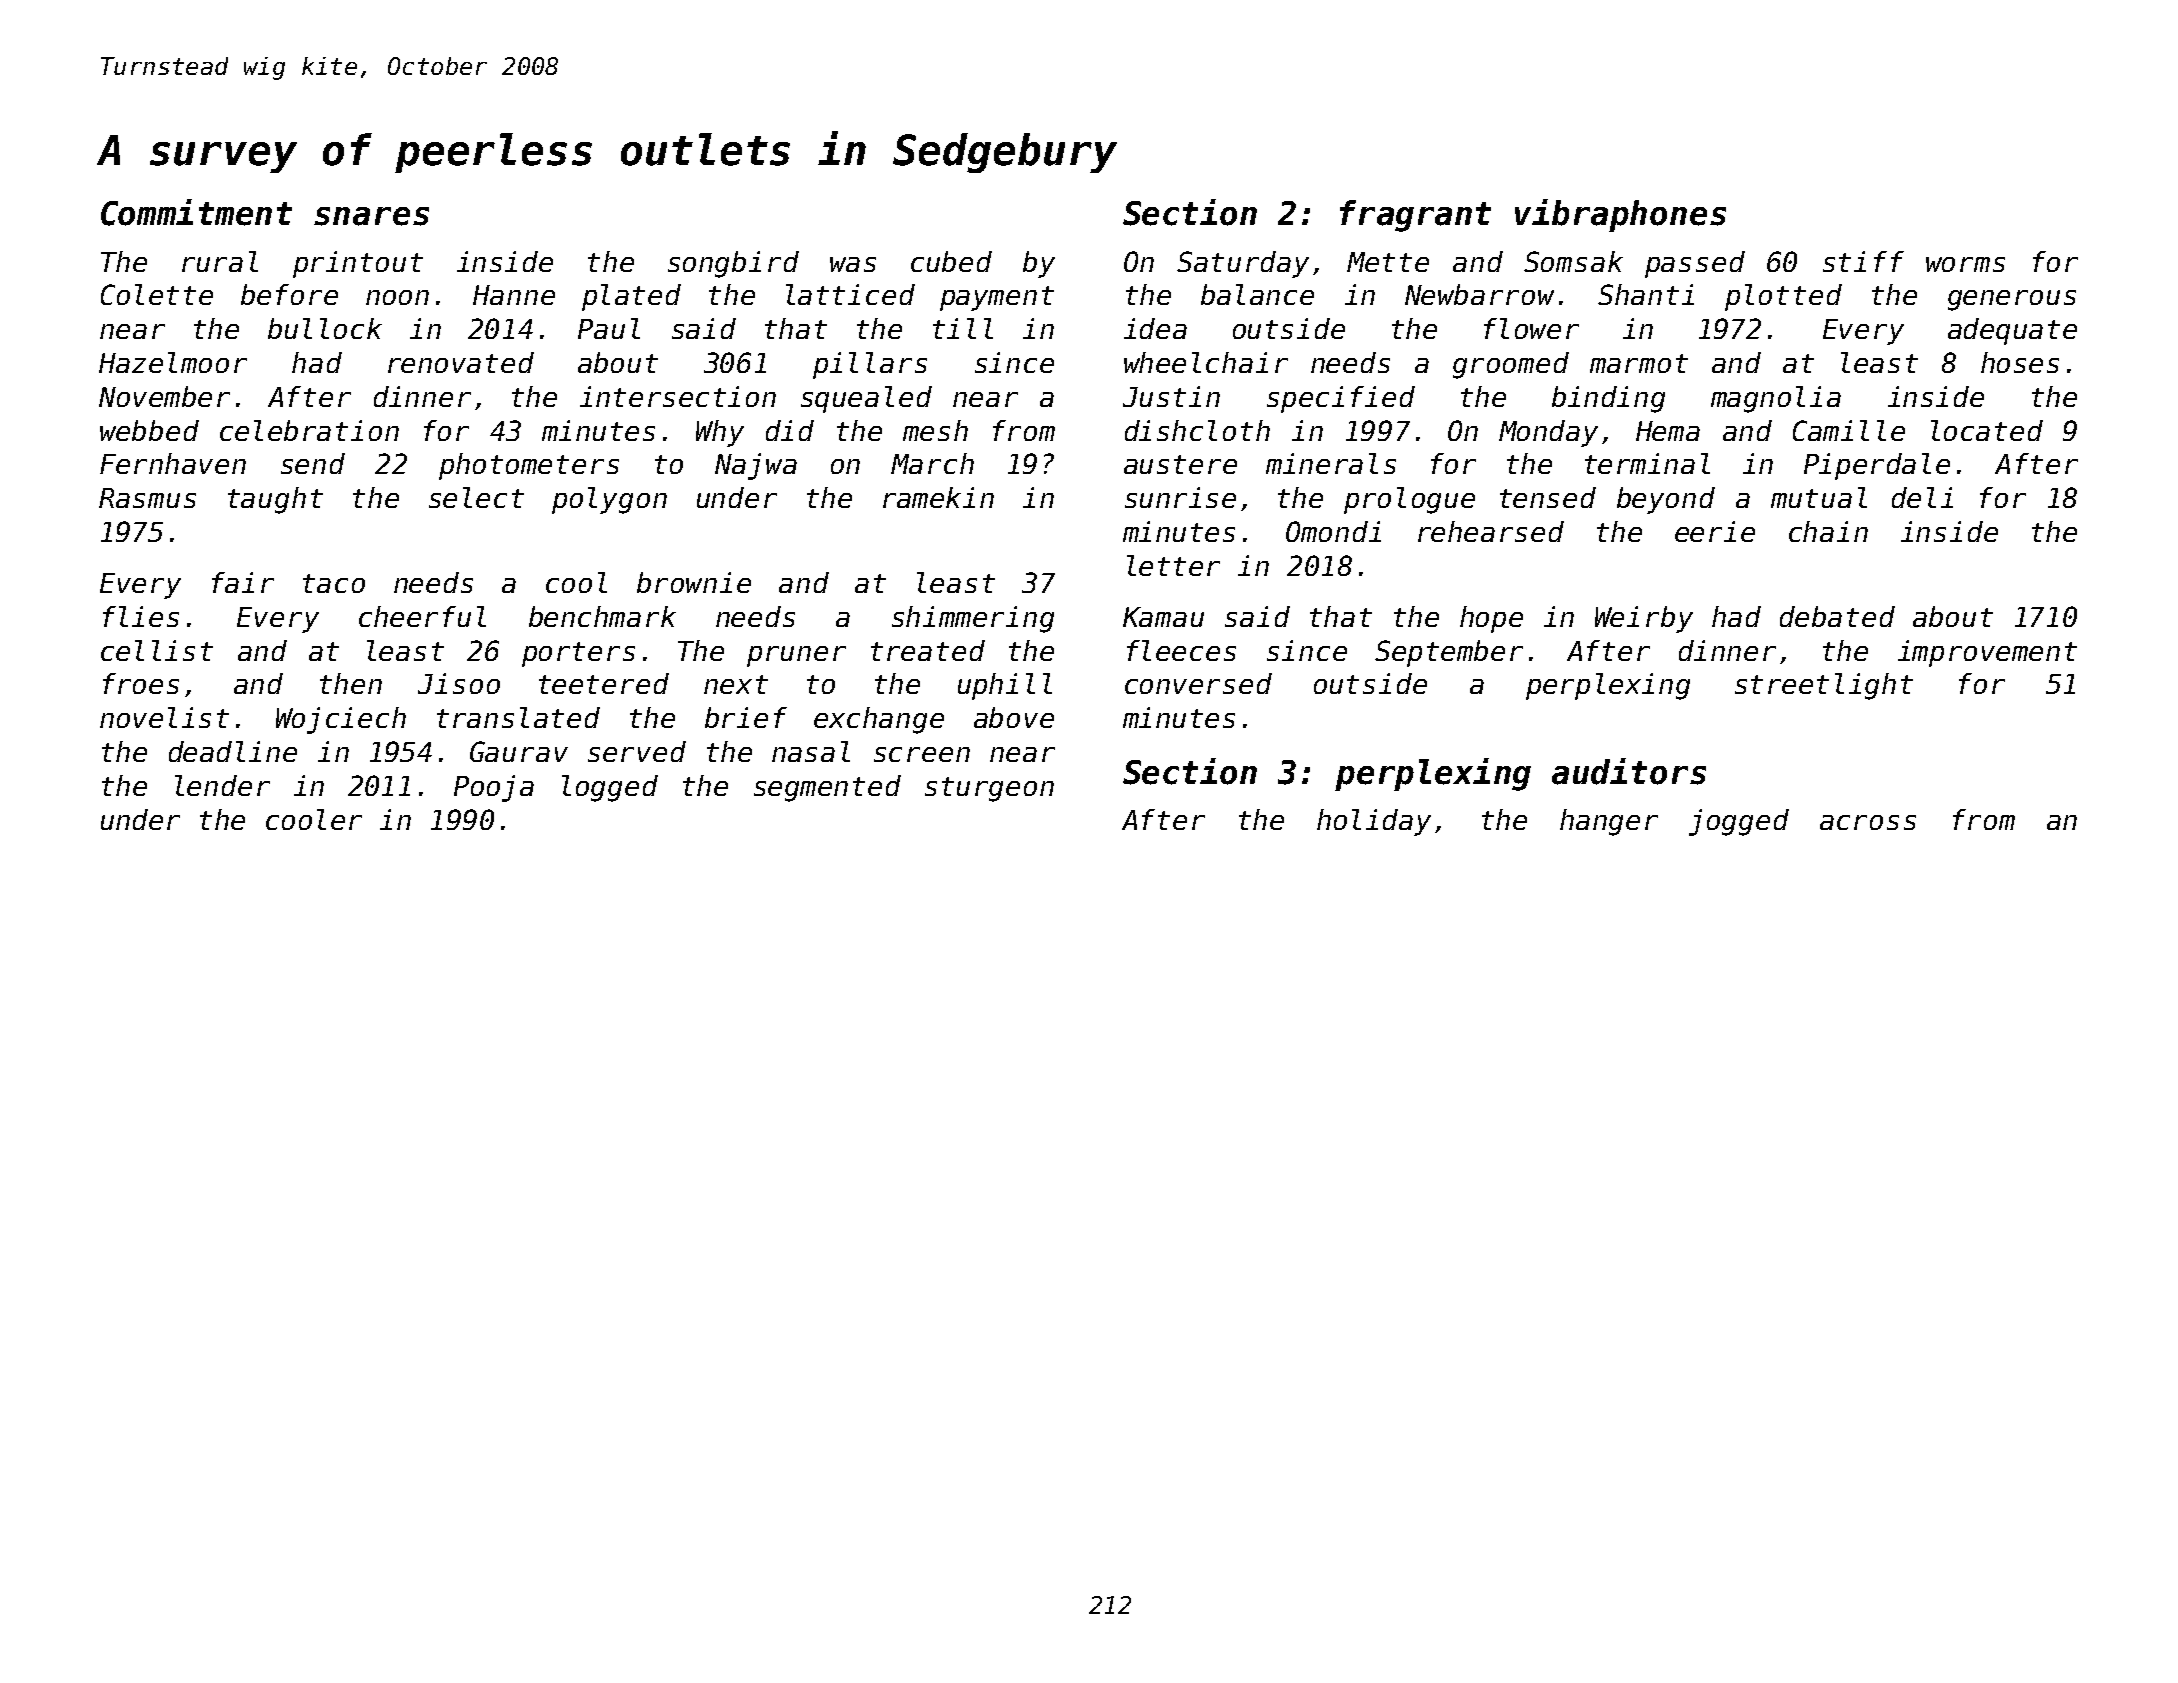 The width and height of the screenshot is (2178, 1683). What do you see at coordinates (157, 294) in the screenshot?
I see `Colette` at bounding box center [157, 294].
